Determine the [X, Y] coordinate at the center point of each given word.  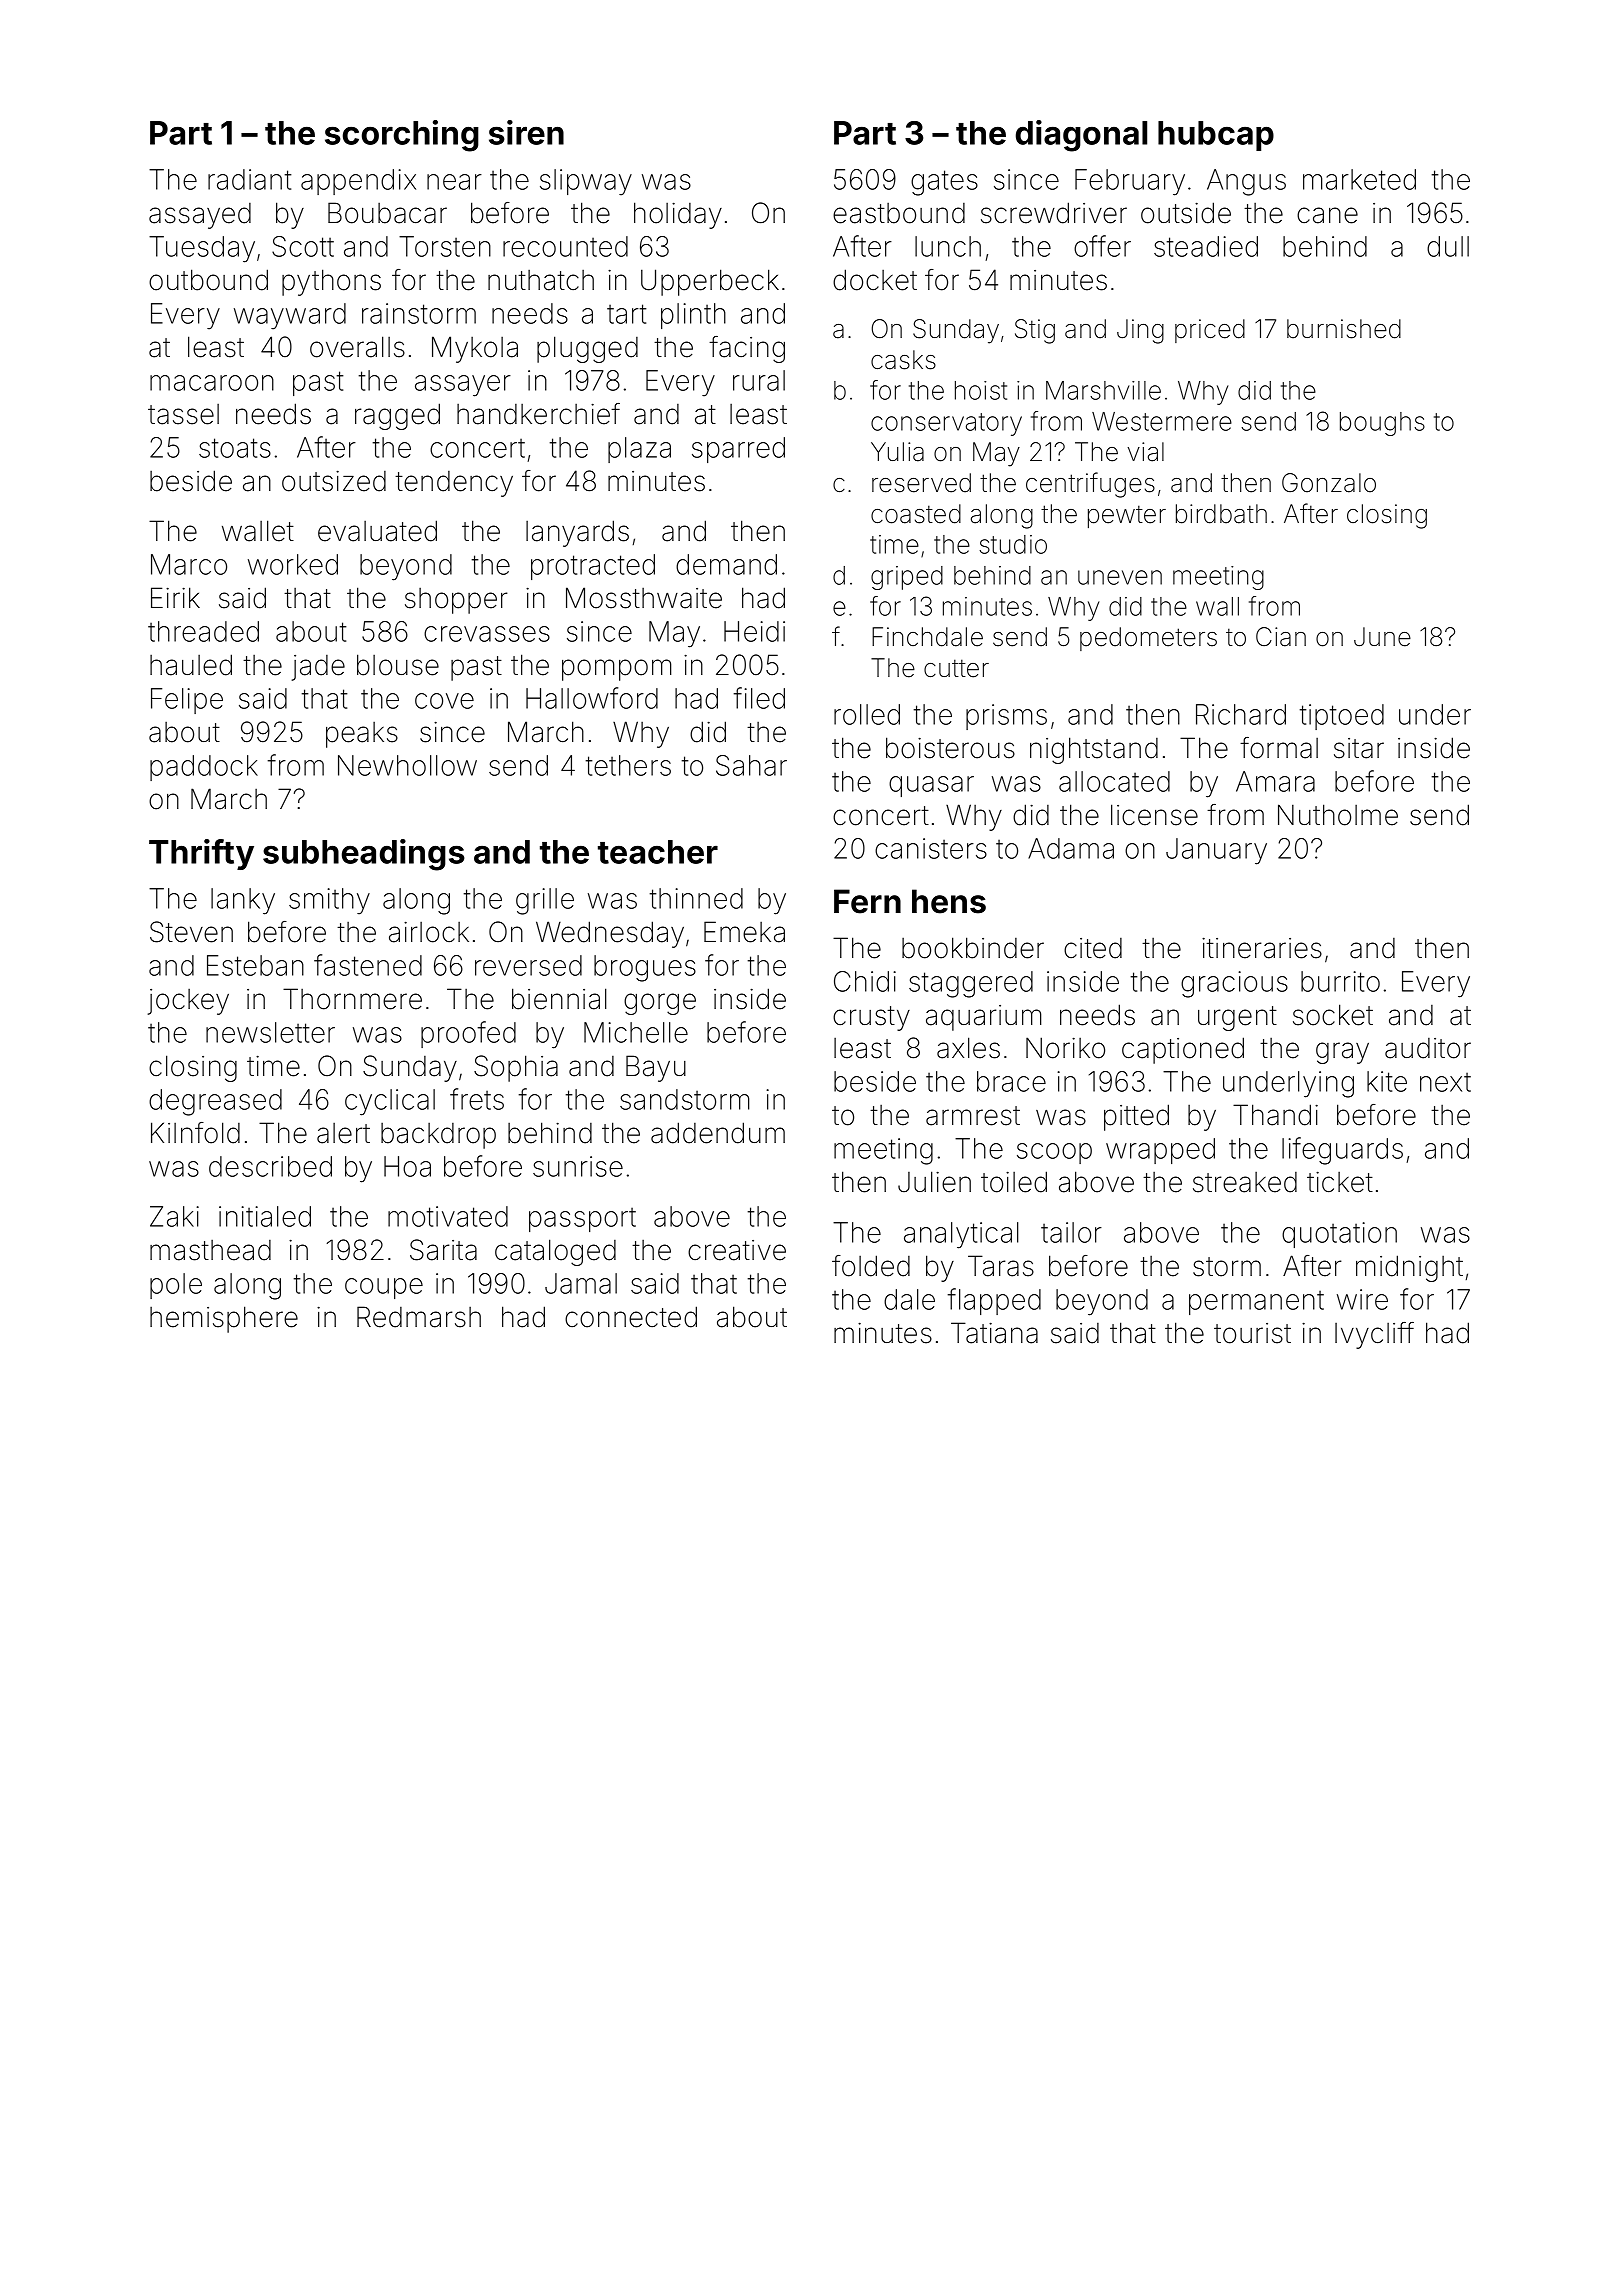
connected [631, 1317]
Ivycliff [1374, 1335]
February [1130, 182]
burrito [1340, 981]
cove [444, 701]
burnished [1344, 329]
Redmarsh [419, 1317]
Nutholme [1338, 815]
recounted [565, 246]
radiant [249, 179]
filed [759, 698]
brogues [645, 968]
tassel [183, 414]
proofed [468, 1034]
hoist [981, 390]
